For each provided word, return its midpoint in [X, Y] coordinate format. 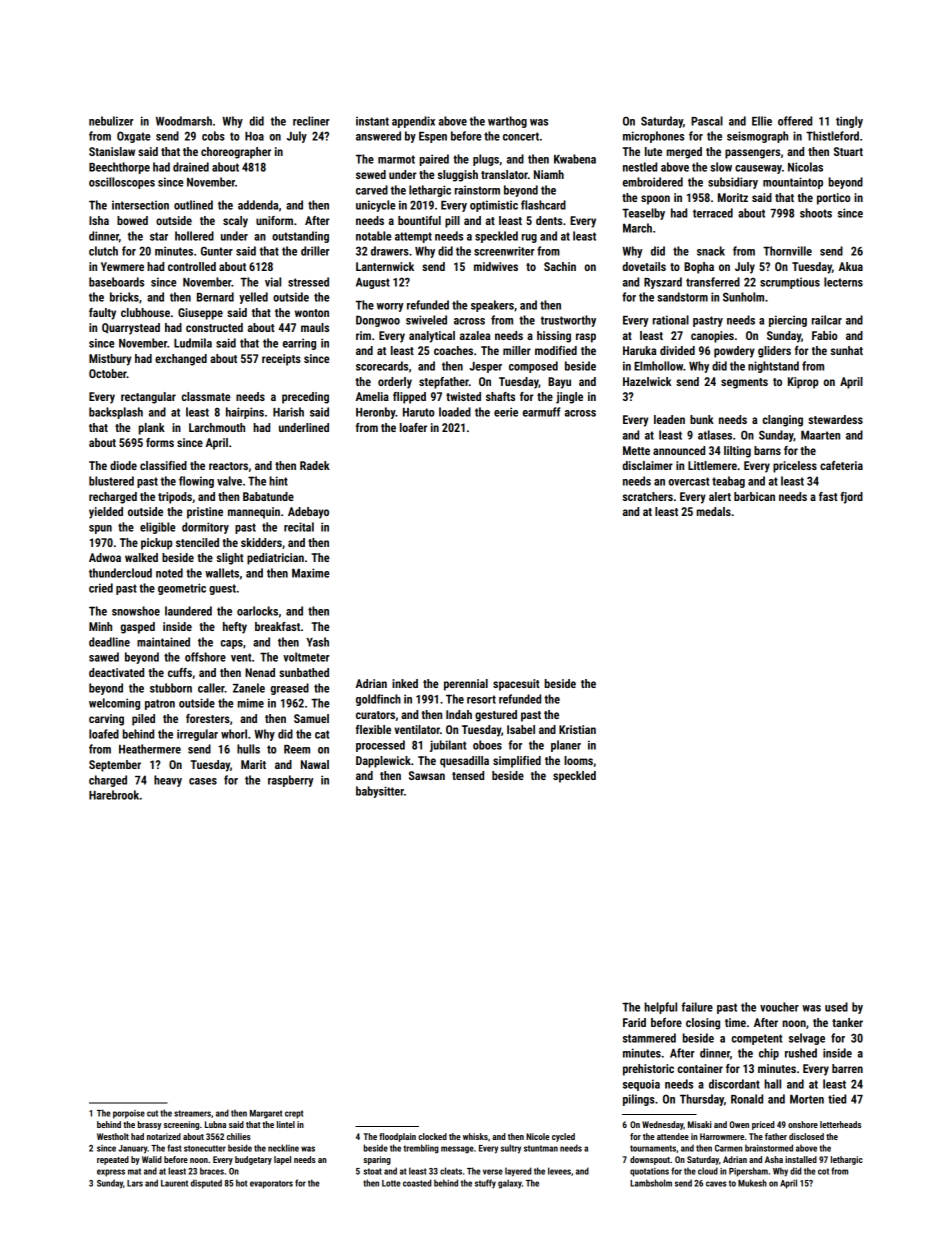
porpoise [129, 1114]
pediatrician [275, 559]
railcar [827, 320]
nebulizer [111, 121]
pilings [639, 1100]
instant [372, 121]
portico [834, 199]
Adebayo [308, 513]
